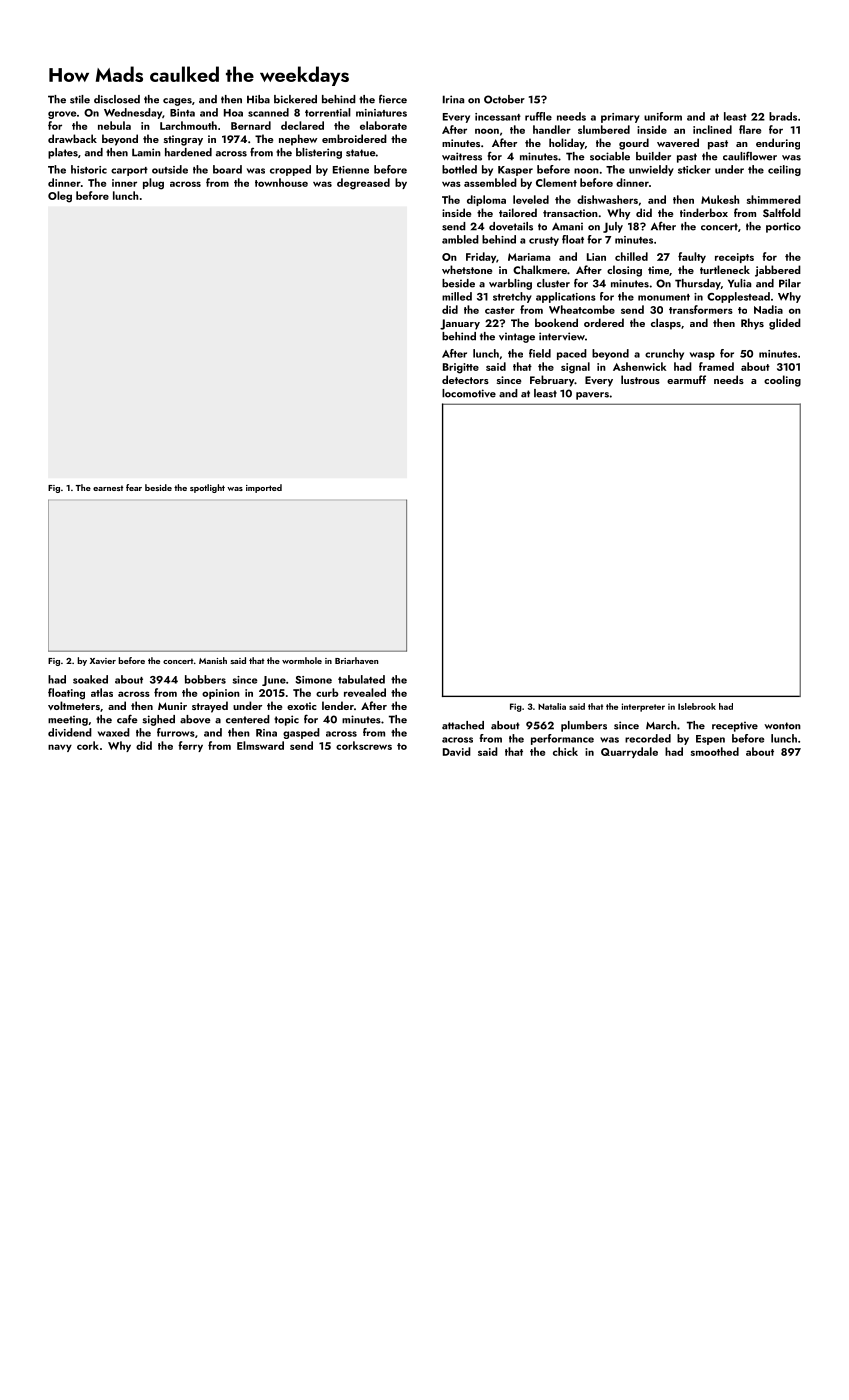  What do you see at coordinates (328, 112) in the document?
I see `torrential` at bounding box center [328, 112].
